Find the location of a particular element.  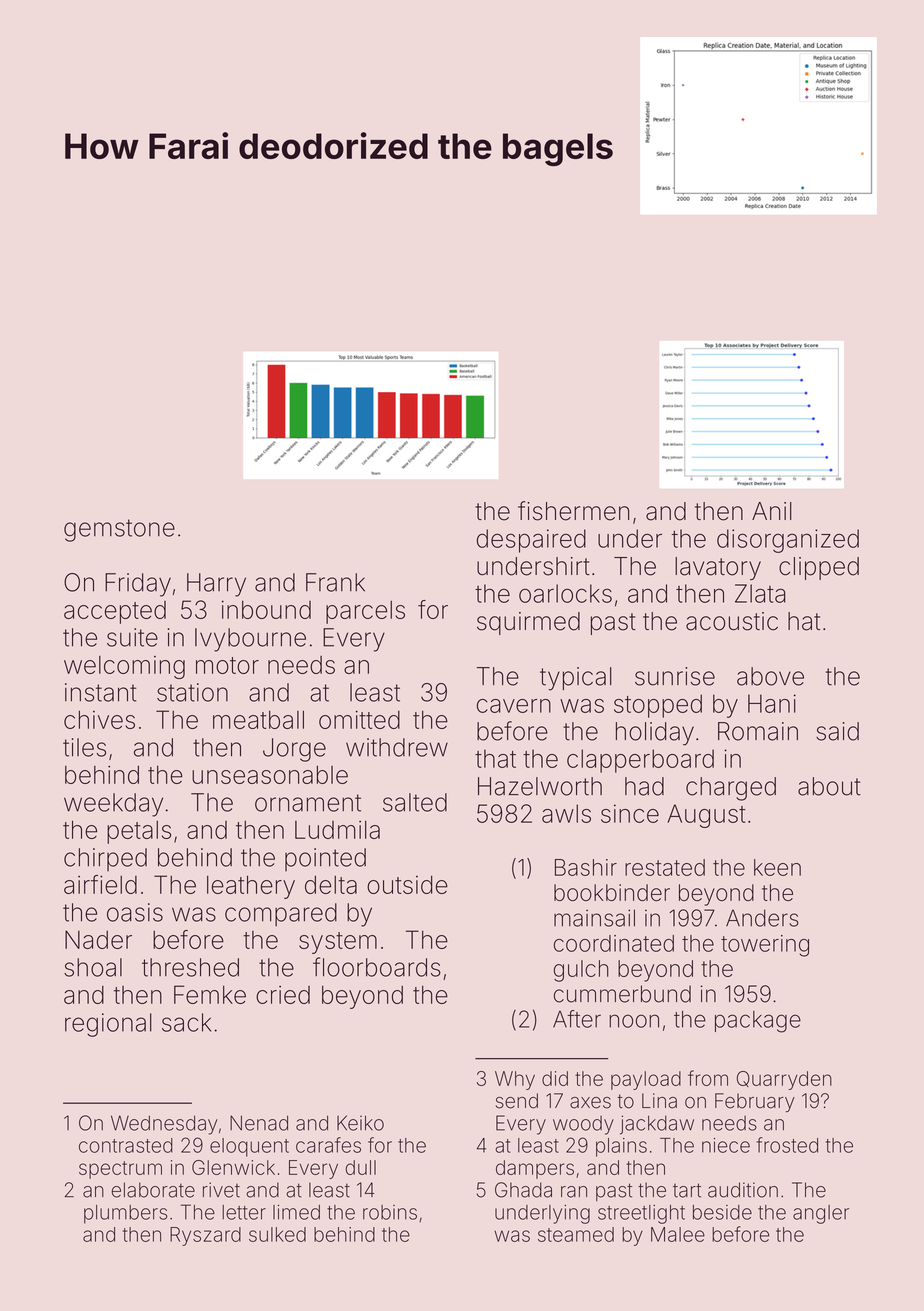

unseasonable is located at coordinates (270, 774).
